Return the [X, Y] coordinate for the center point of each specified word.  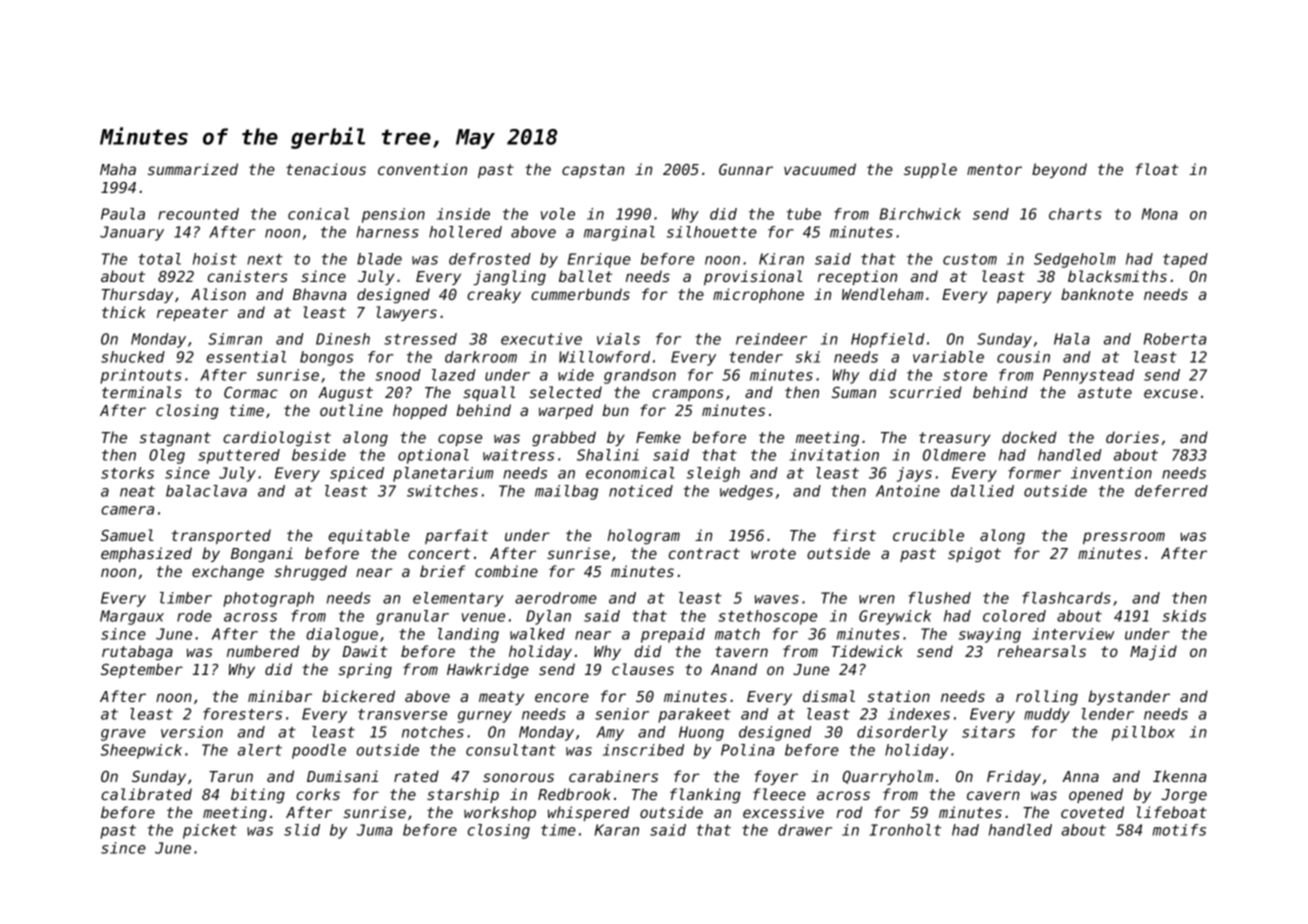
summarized [193, 169]
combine [506, 571]
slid [302, 830]
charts [1075, 214]
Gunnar [746, 169]
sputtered [239, 456]
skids [1184, 616]
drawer [805, 830]
